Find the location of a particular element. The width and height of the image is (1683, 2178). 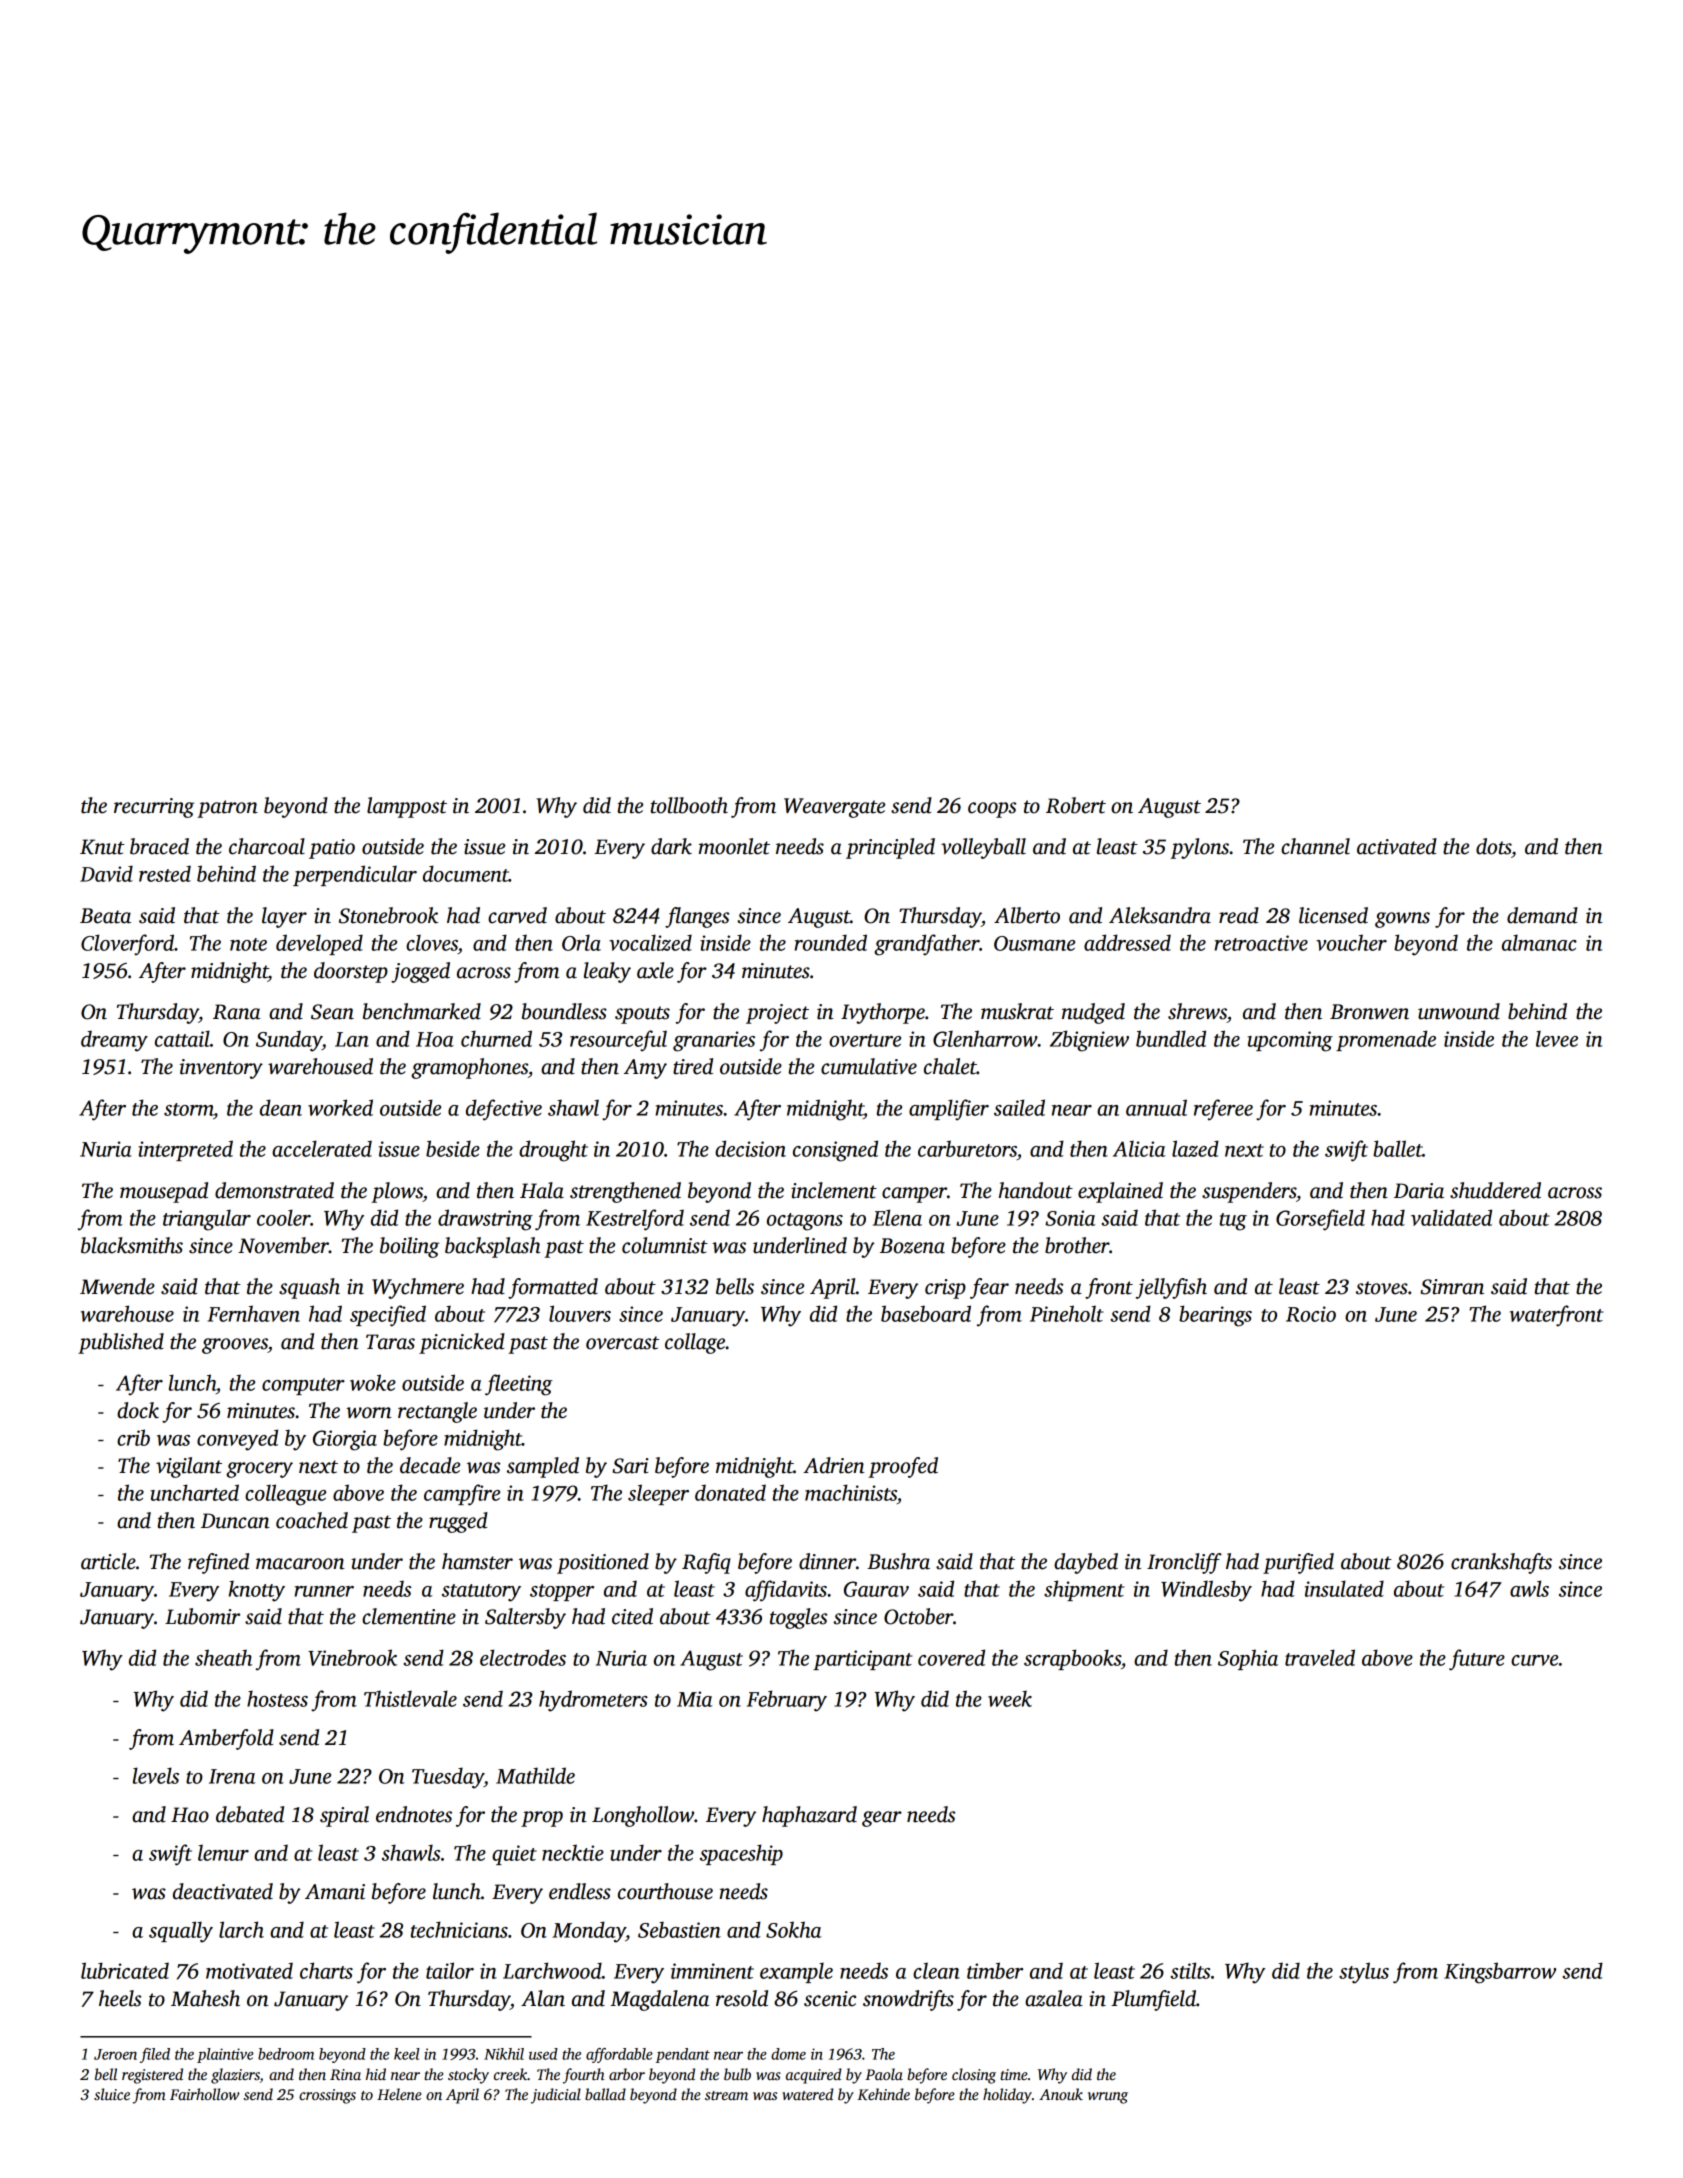

tailor is located at coordinates (450, 1970).
